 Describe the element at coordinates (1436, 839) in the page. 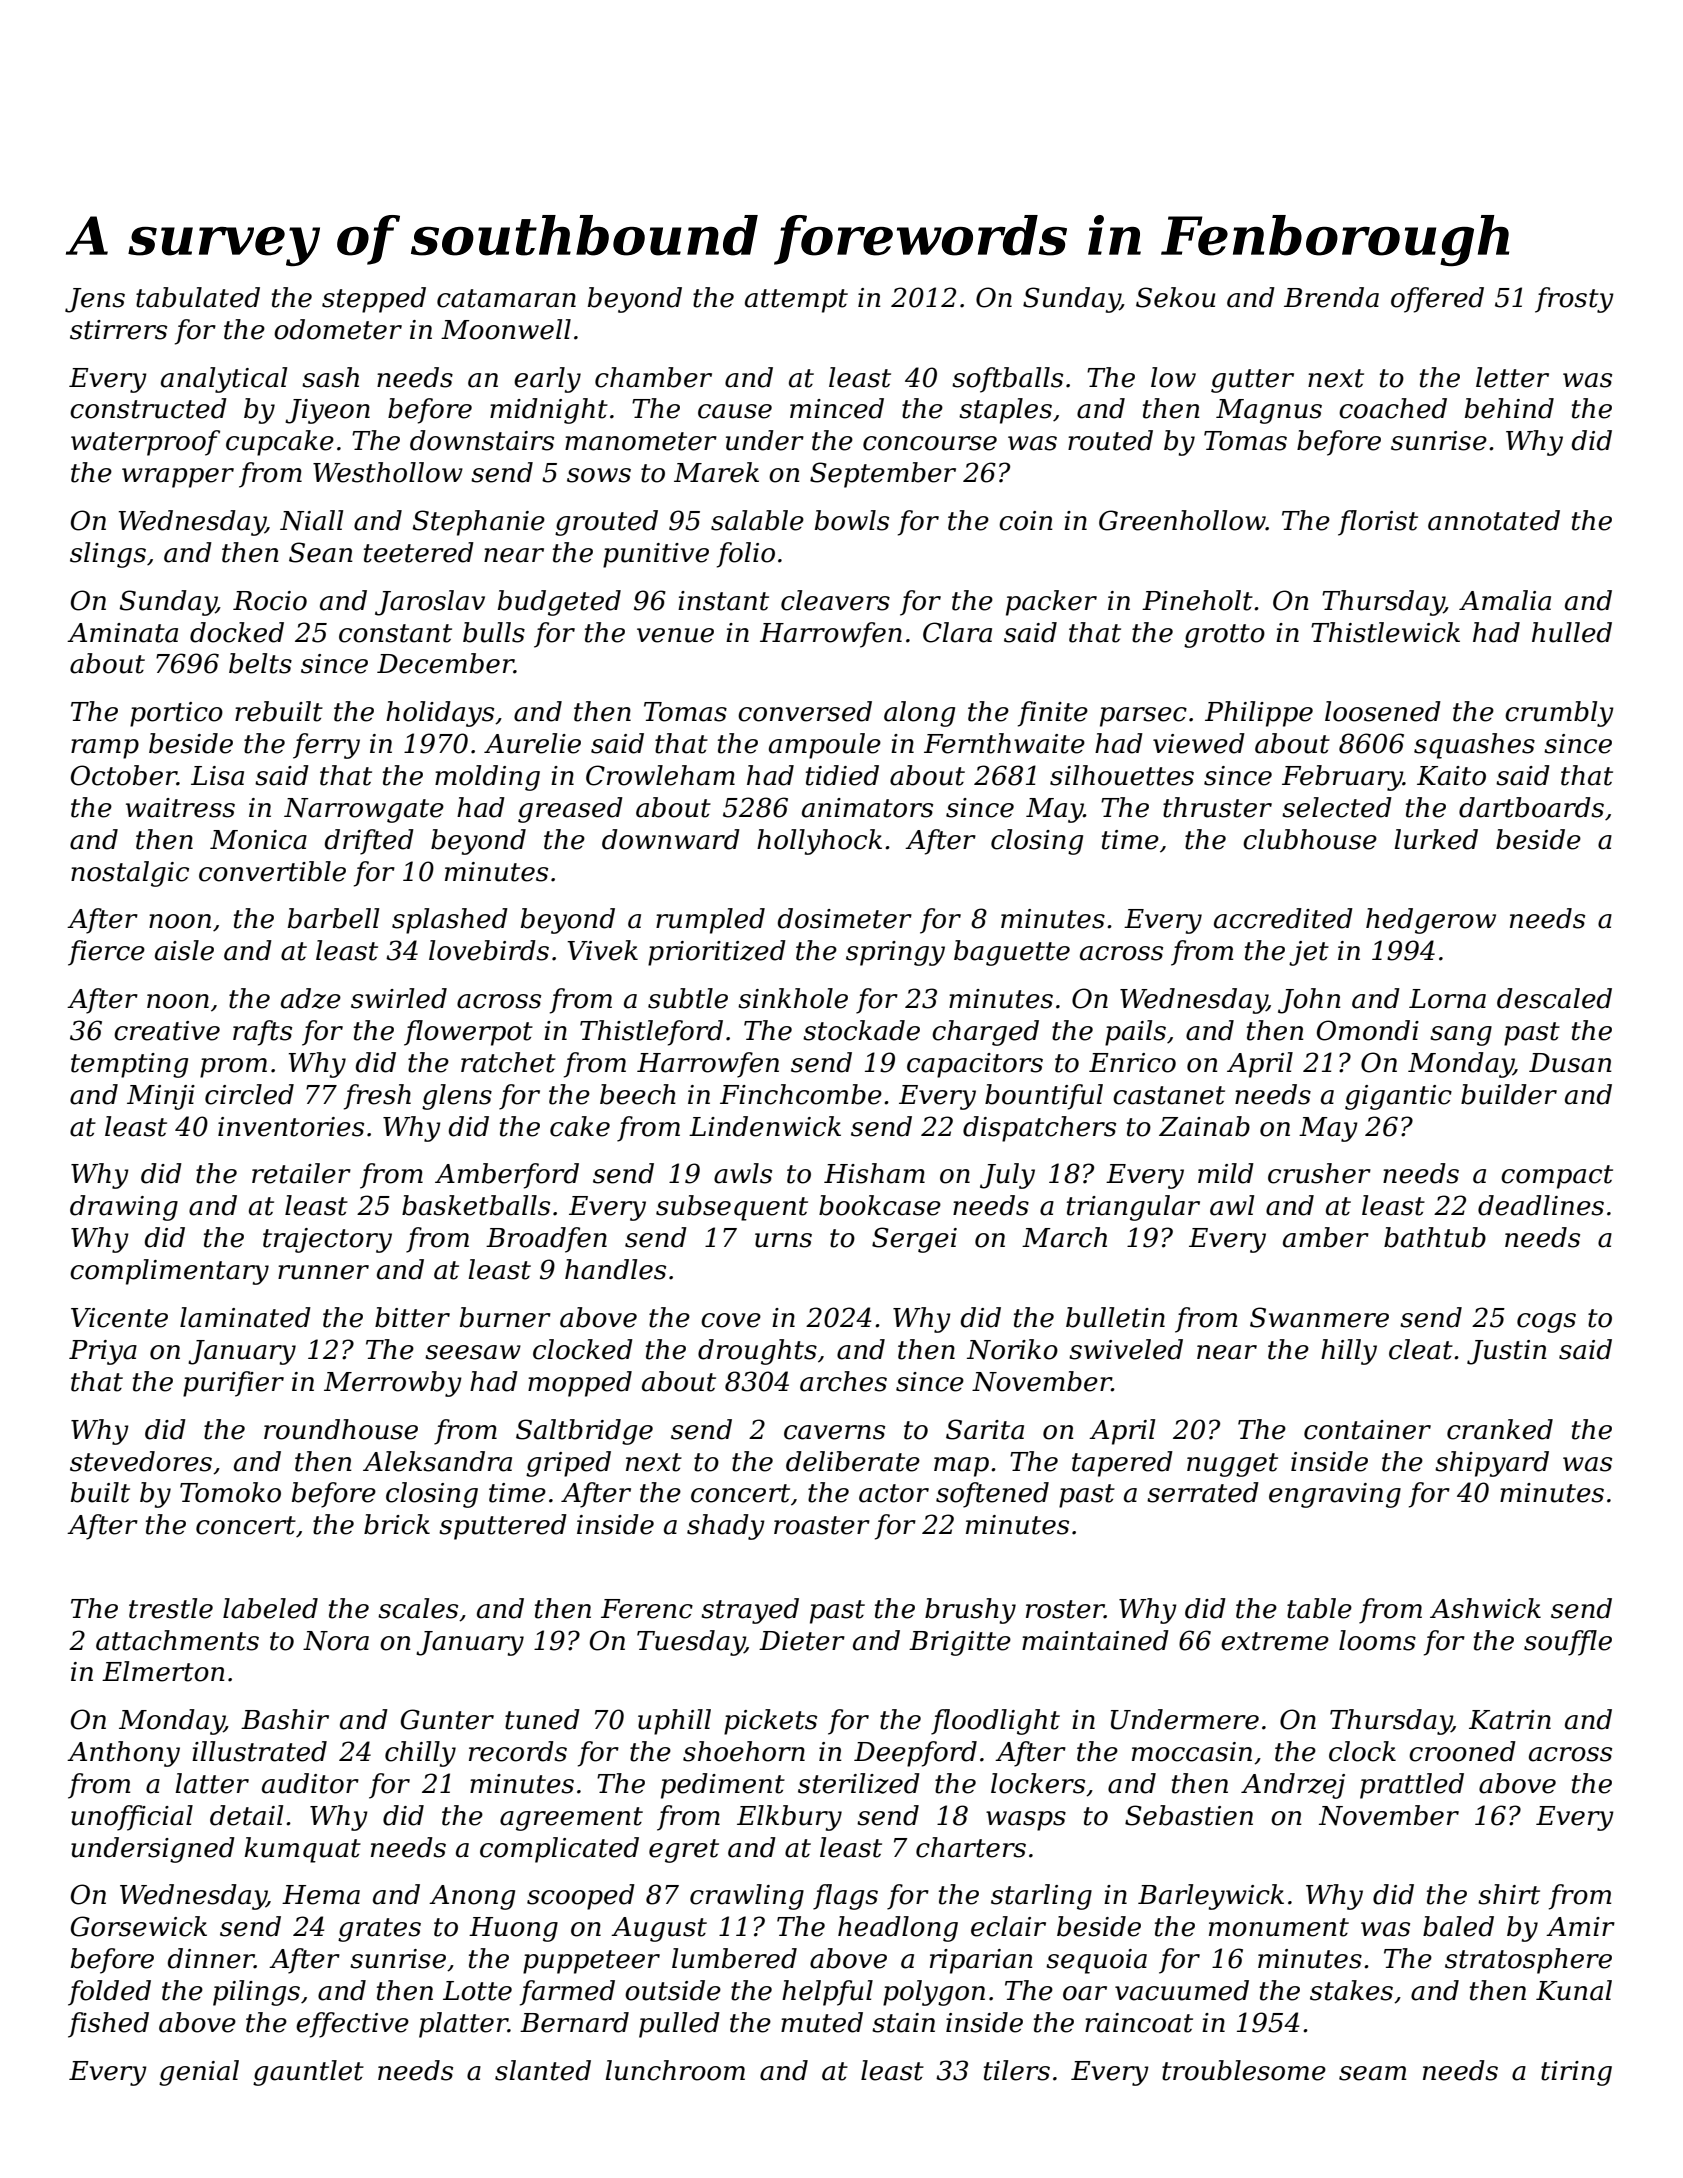

I see `lurked` at that location.
